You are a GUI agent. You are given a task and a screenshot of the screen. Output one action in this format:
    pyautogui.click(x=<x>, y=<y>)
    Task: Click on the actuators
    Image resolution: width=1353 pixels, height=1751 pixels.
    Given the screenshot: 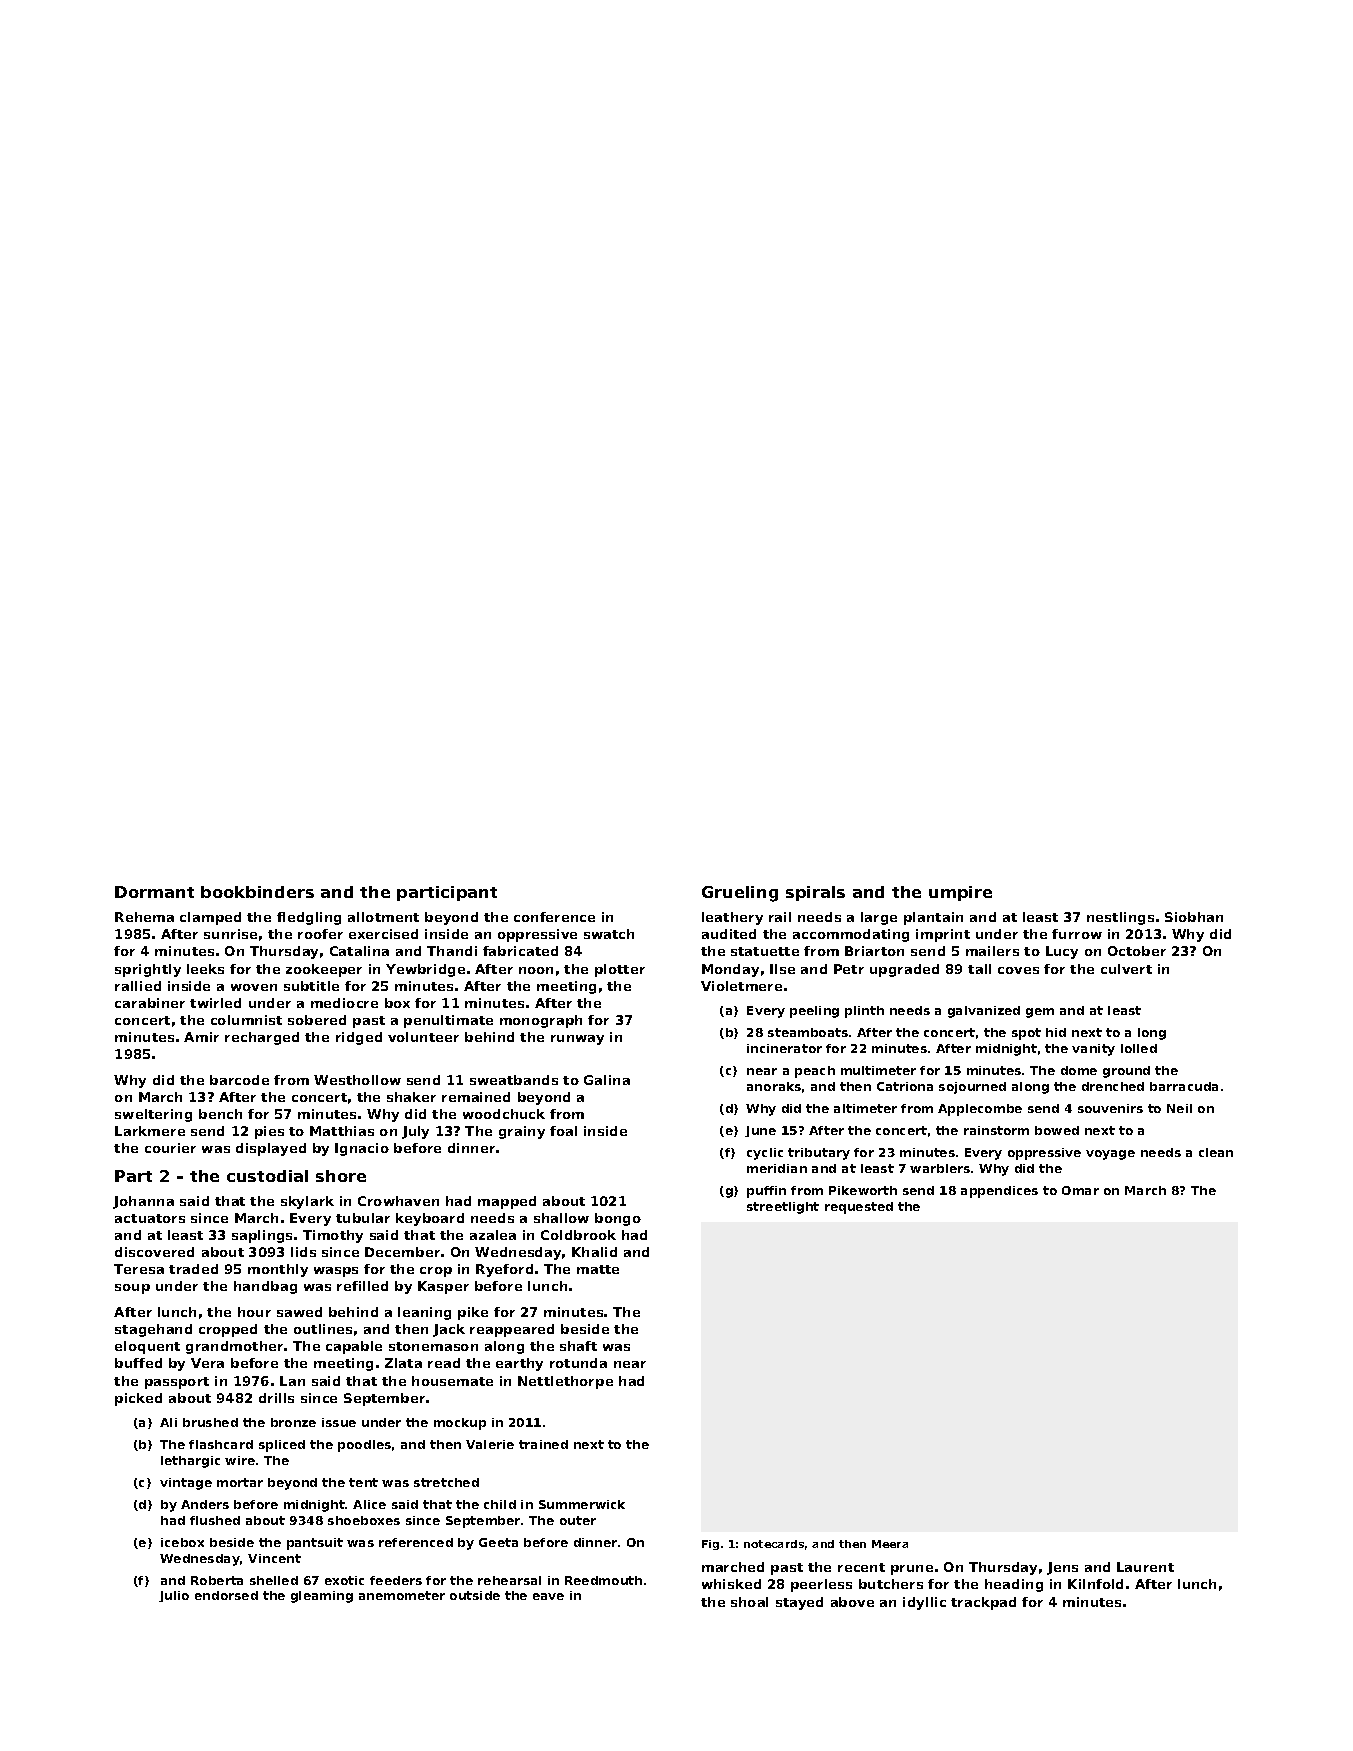 What is the action you would take?
    pyautogui.click(x=150, y=1218)
